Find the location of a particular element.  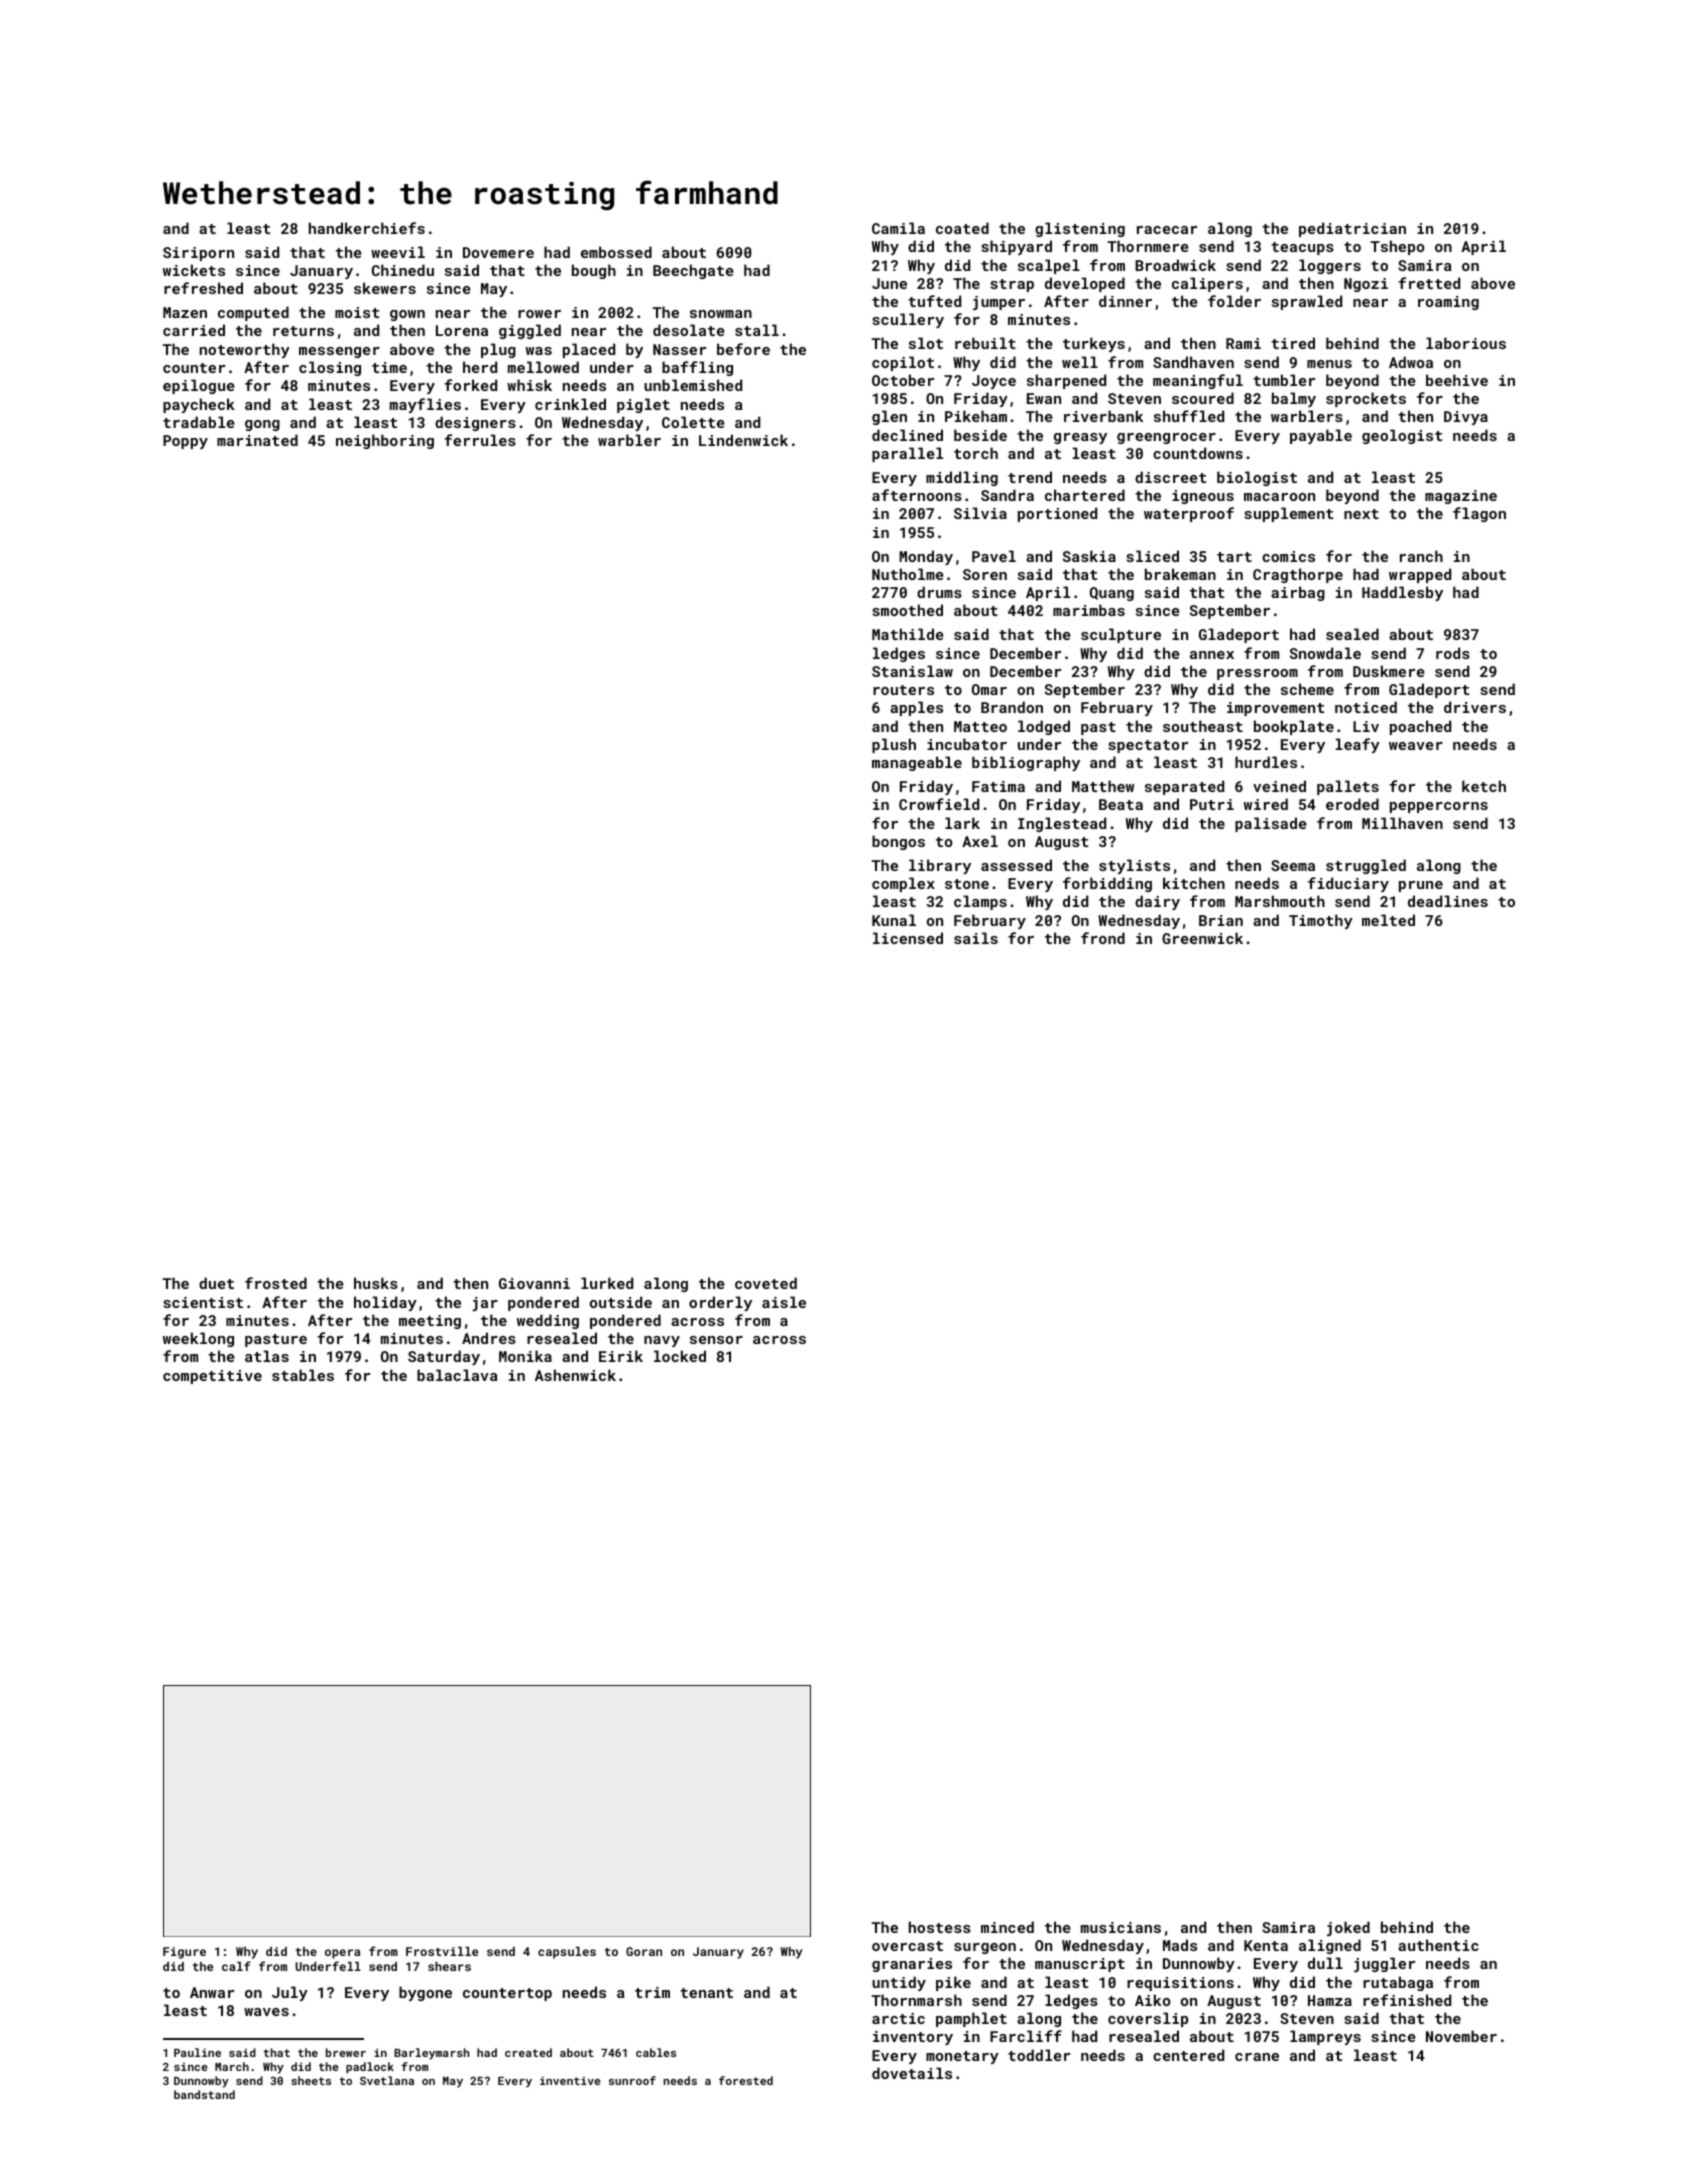

joked is located at coordinates (1348, 1928).
